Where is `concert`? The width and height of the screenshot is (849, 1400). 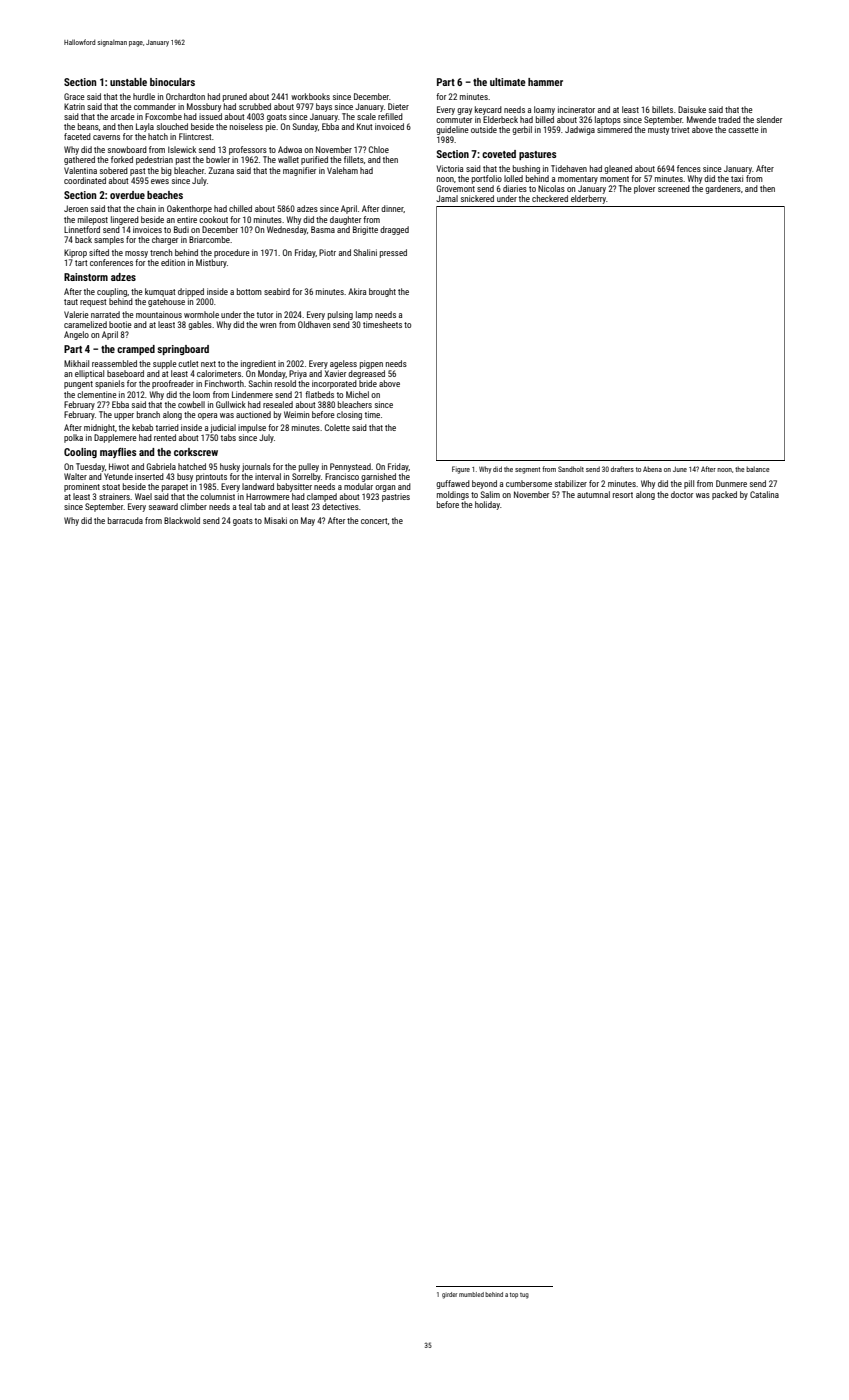
concert is located at coordinates (374, 521).
